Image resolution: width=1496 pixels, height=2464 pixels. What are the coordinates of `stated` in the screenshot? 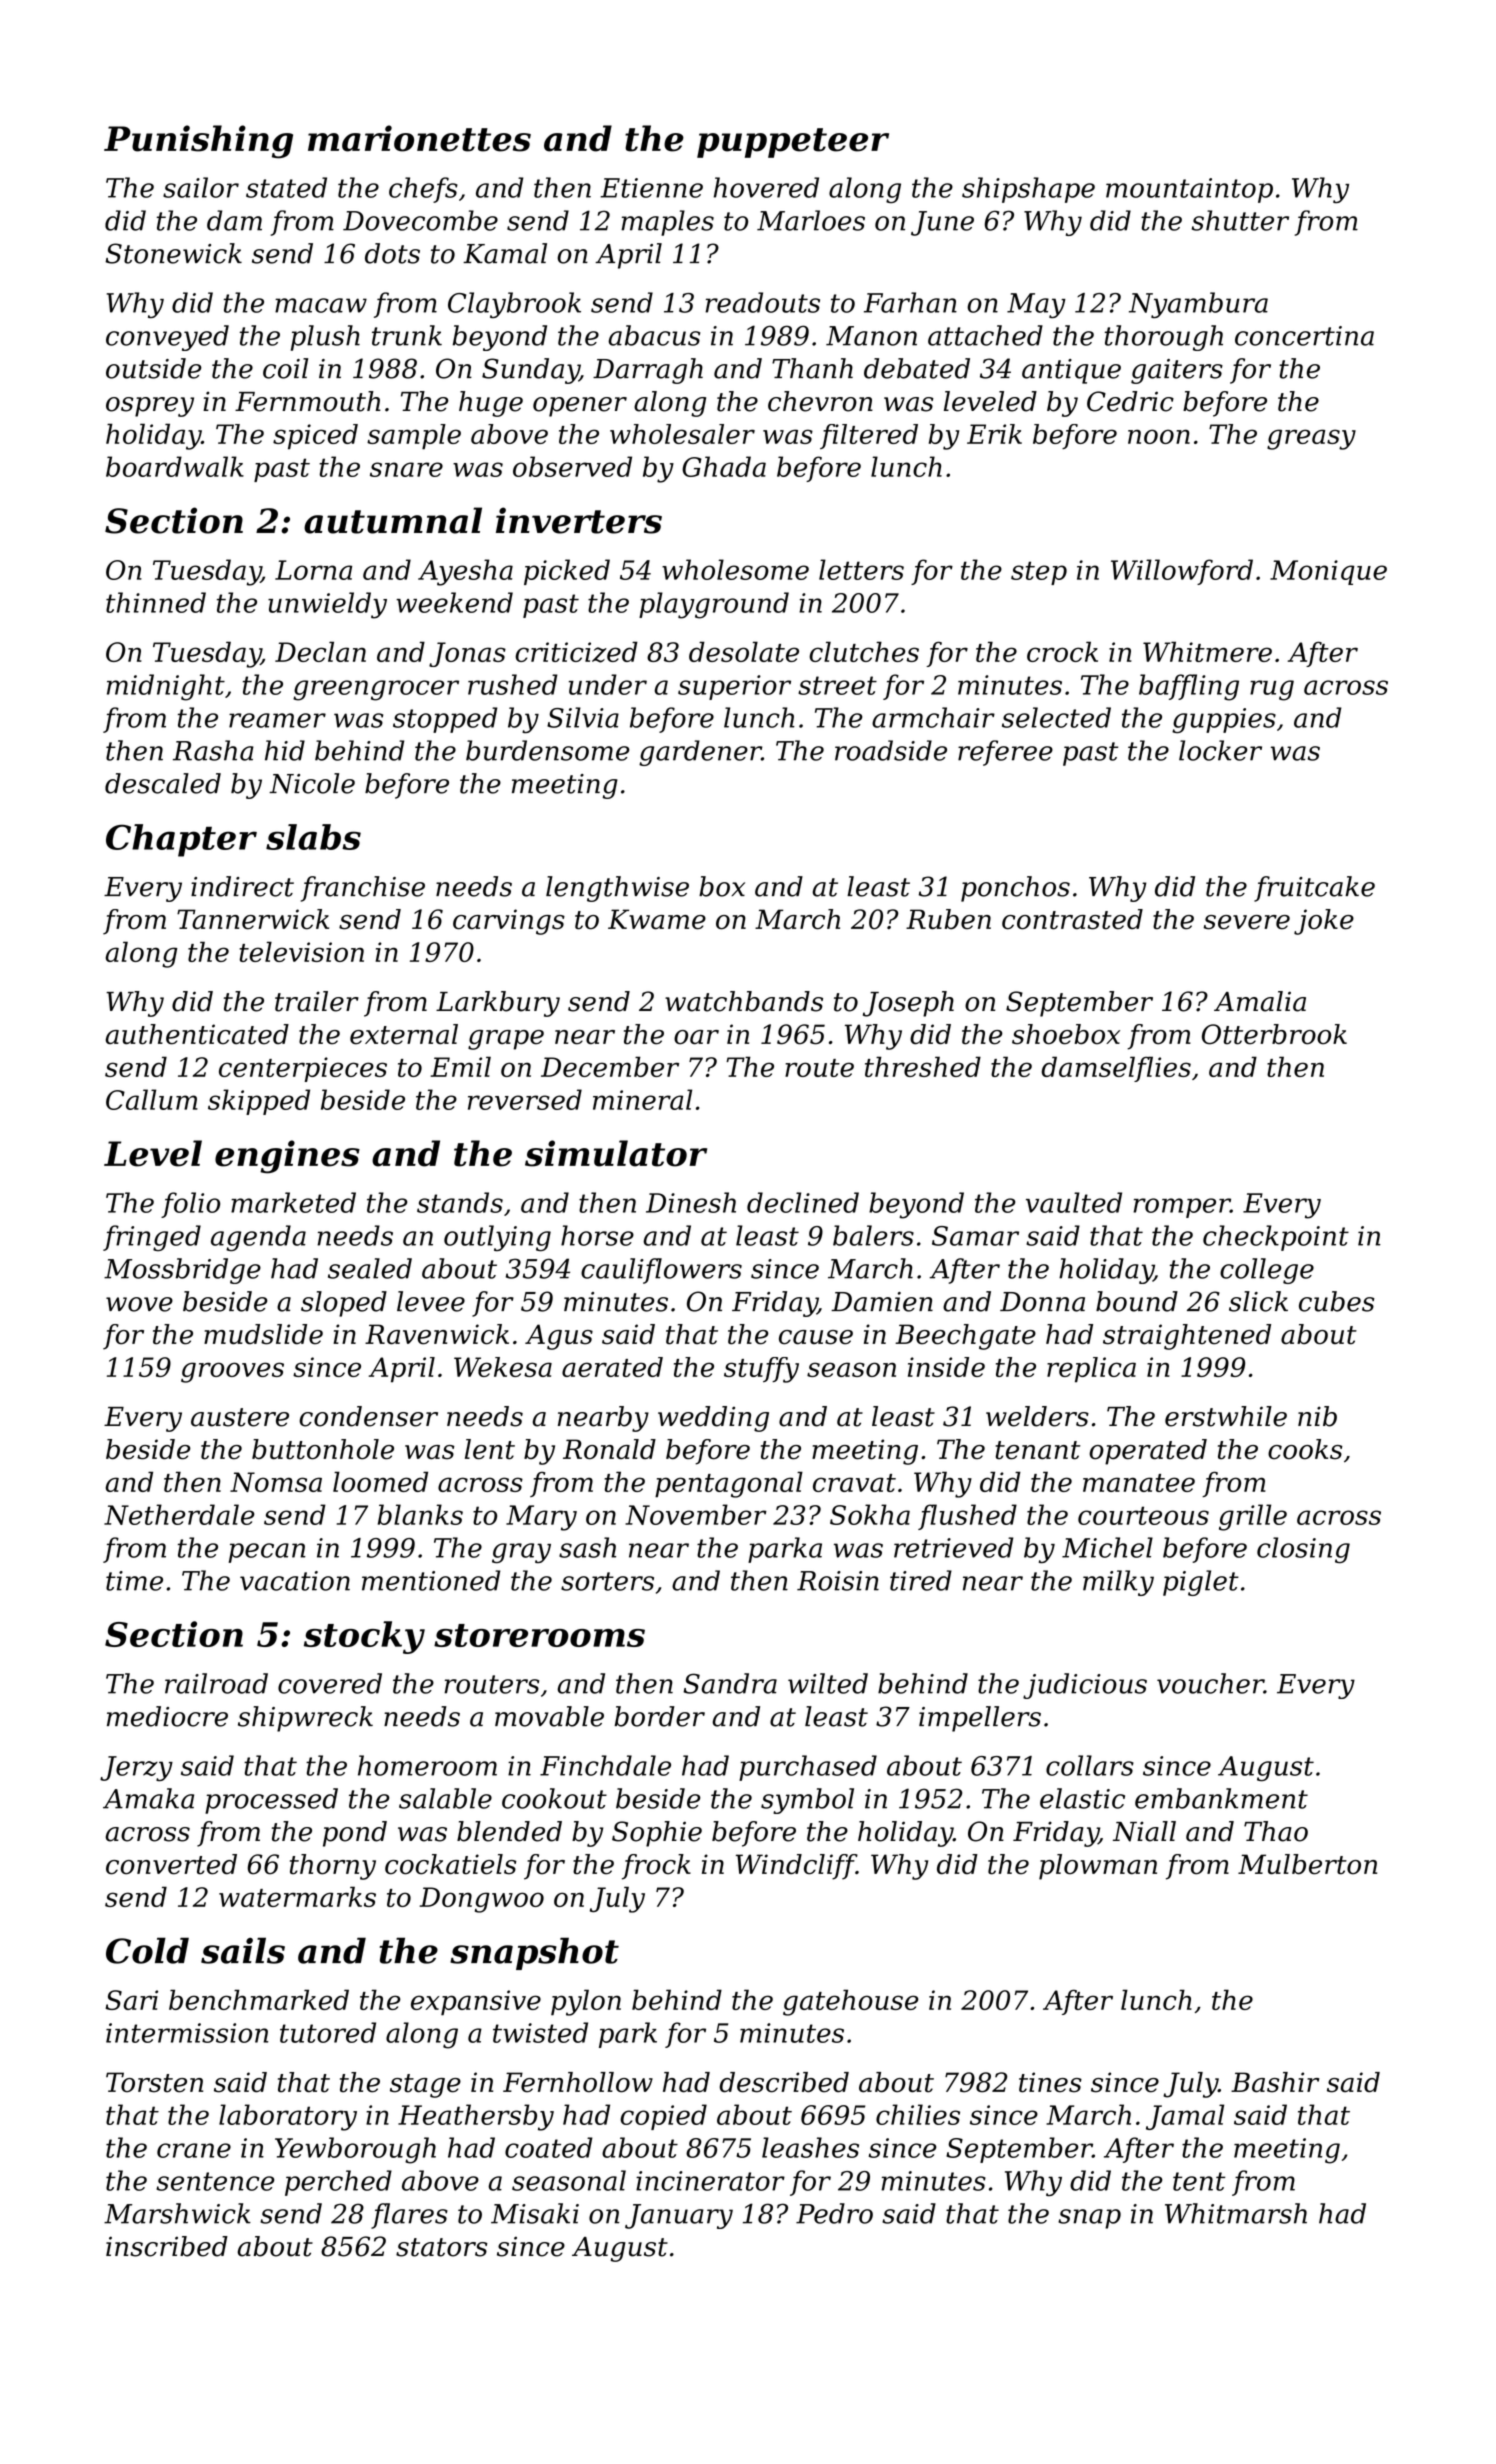 It's located at (286, 187).
